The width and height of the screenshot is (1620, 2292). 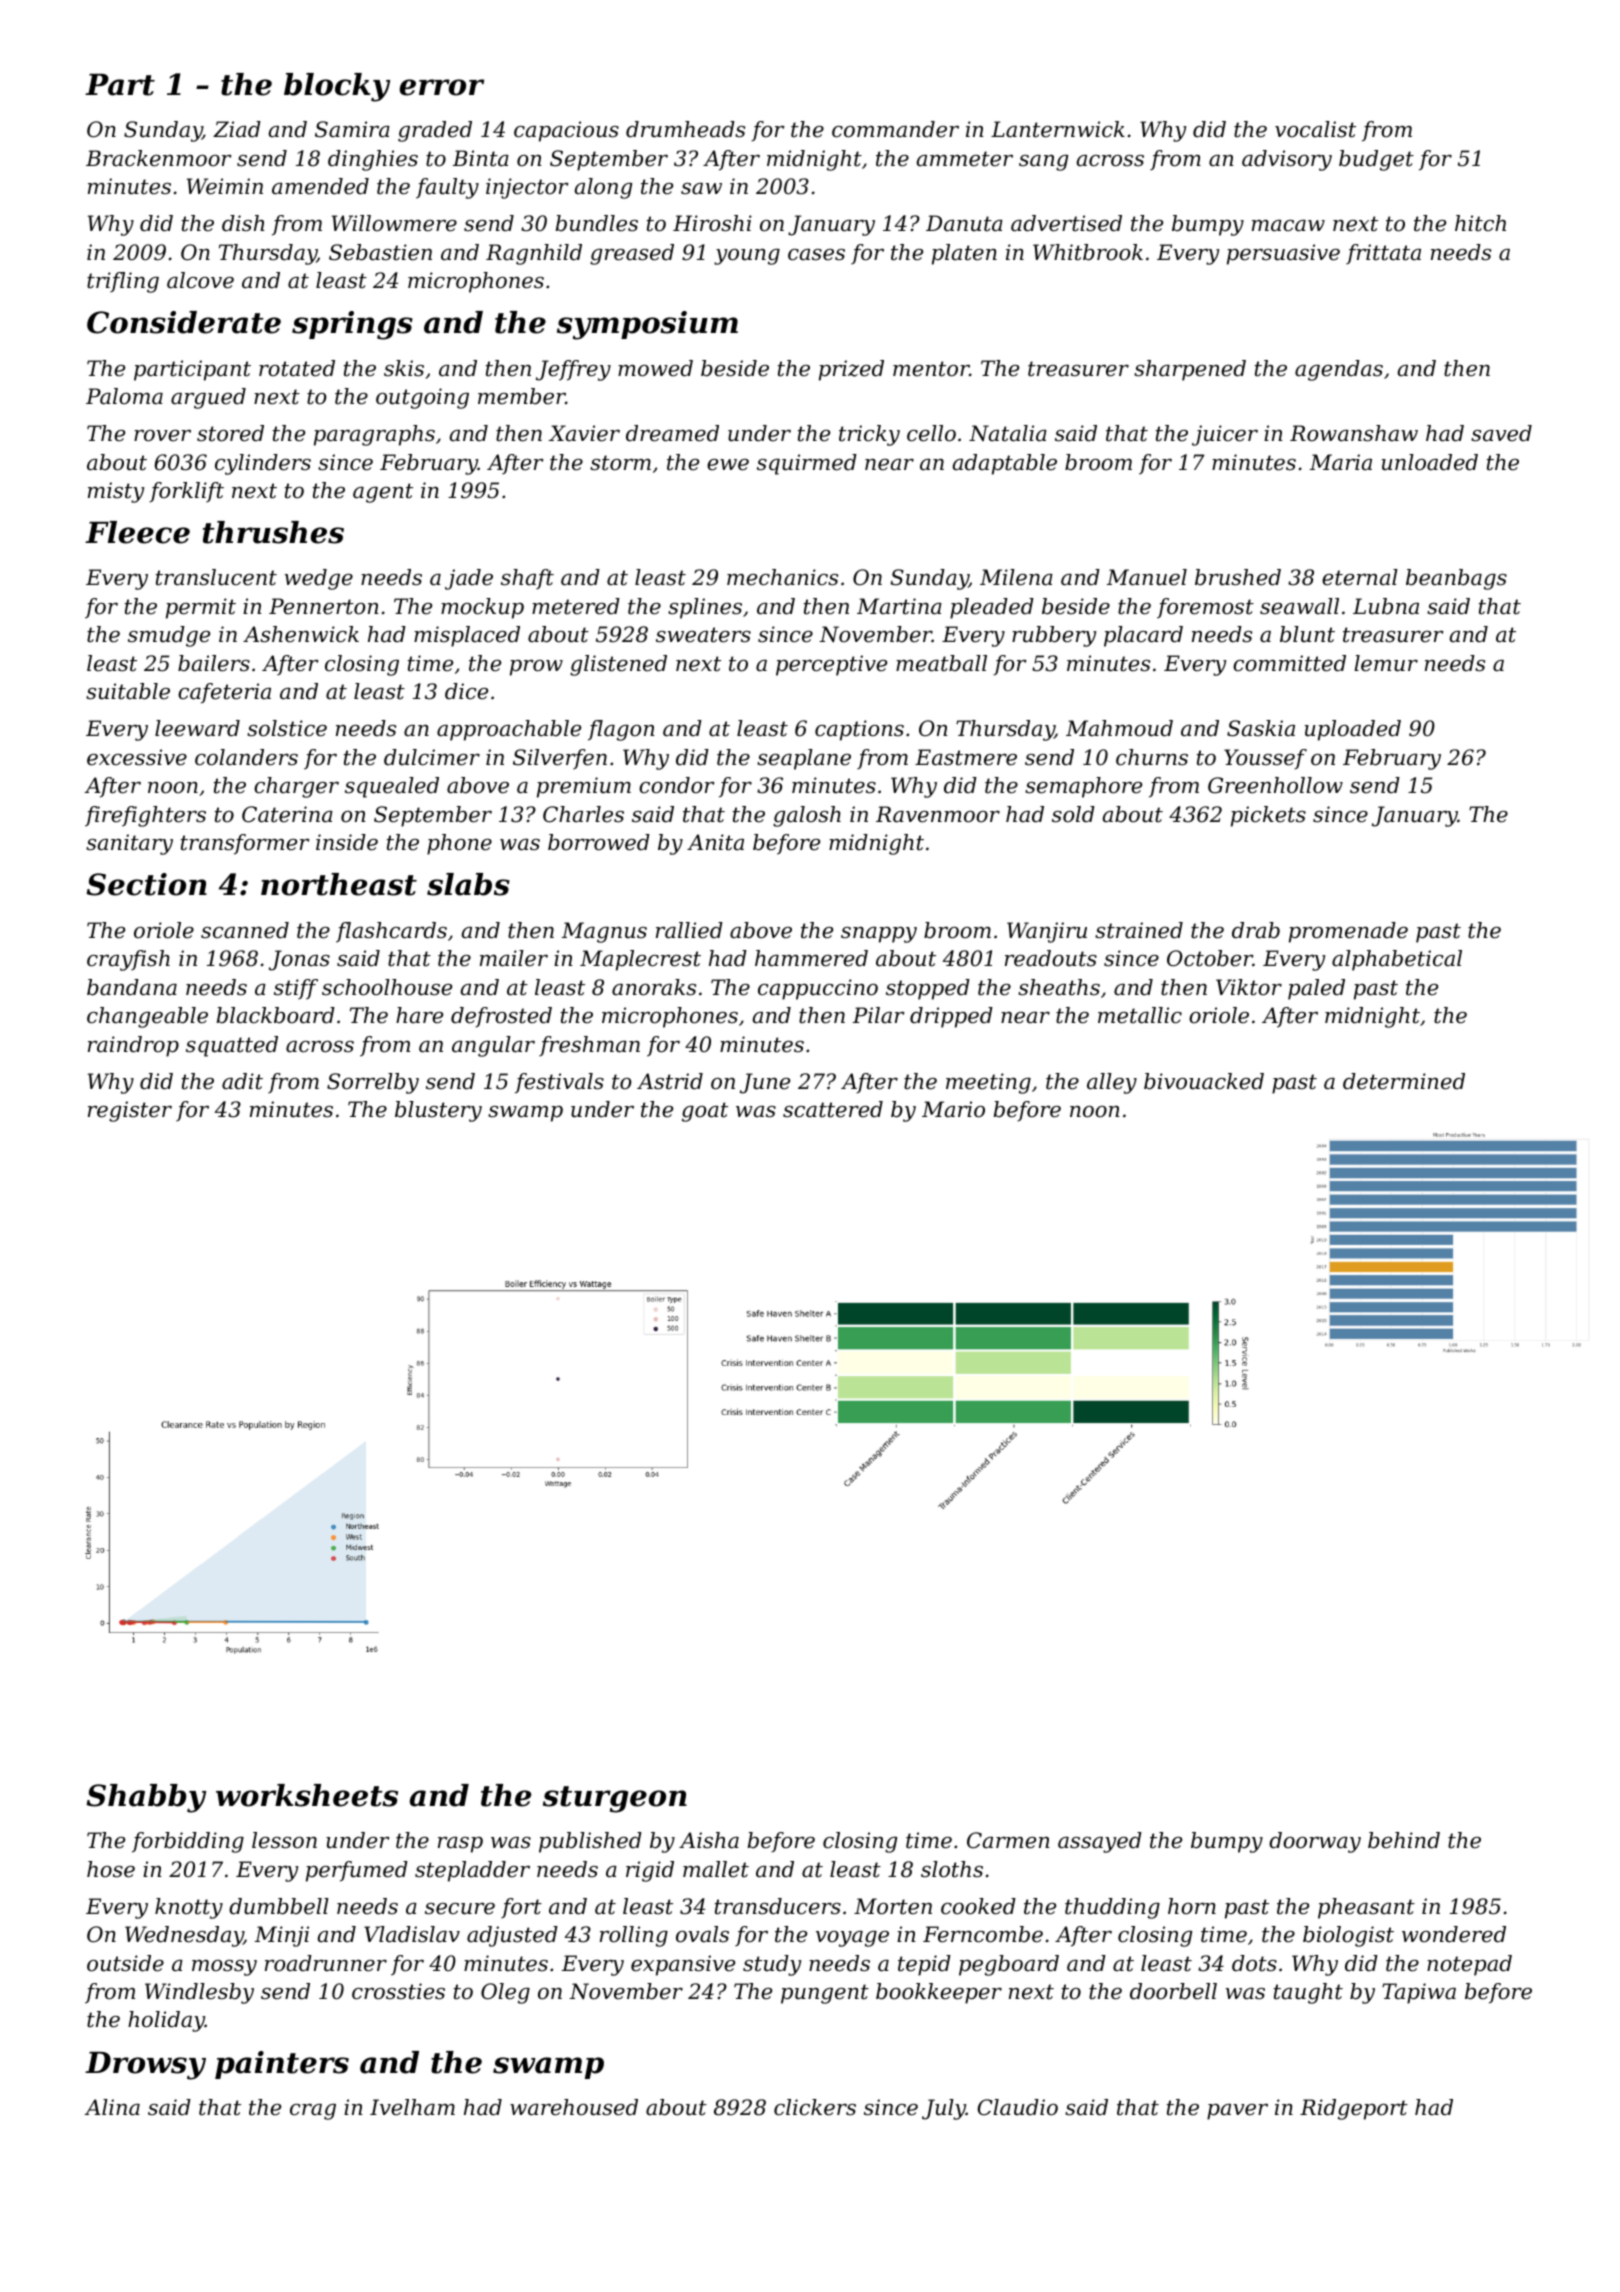 What do you see at coordinates (705, 1112) in the screenshot?
I see `goat` at bounding box center [705, 1112].
